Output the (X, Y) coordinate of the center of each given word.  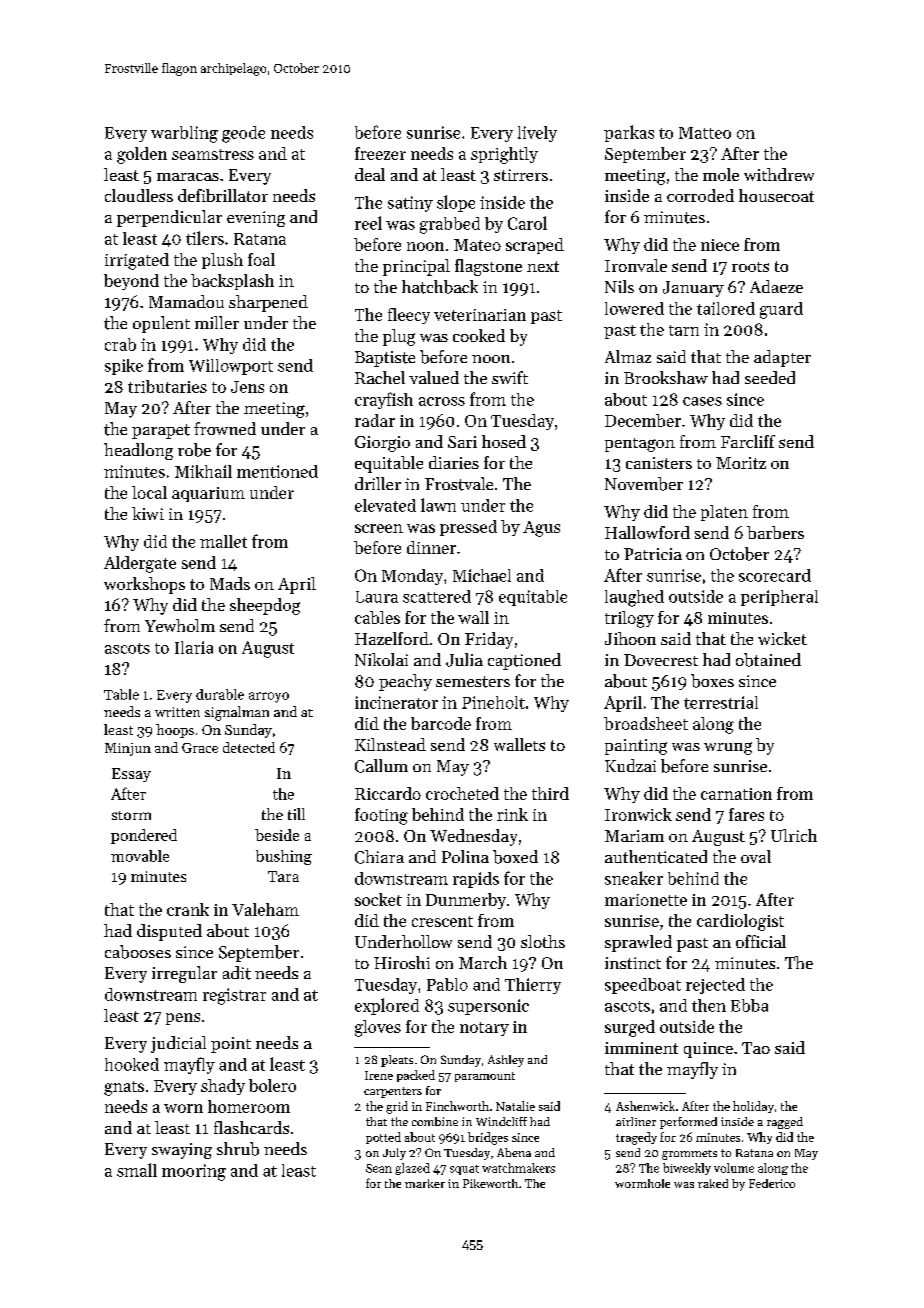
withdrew (779, 174)
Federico (772, 1183)
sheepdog (265, 606)
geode (243, 134)
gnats (124, 1088)
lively (537, 134)
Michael (482, 575)
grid (397, 1107)
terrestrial (721, 702)
